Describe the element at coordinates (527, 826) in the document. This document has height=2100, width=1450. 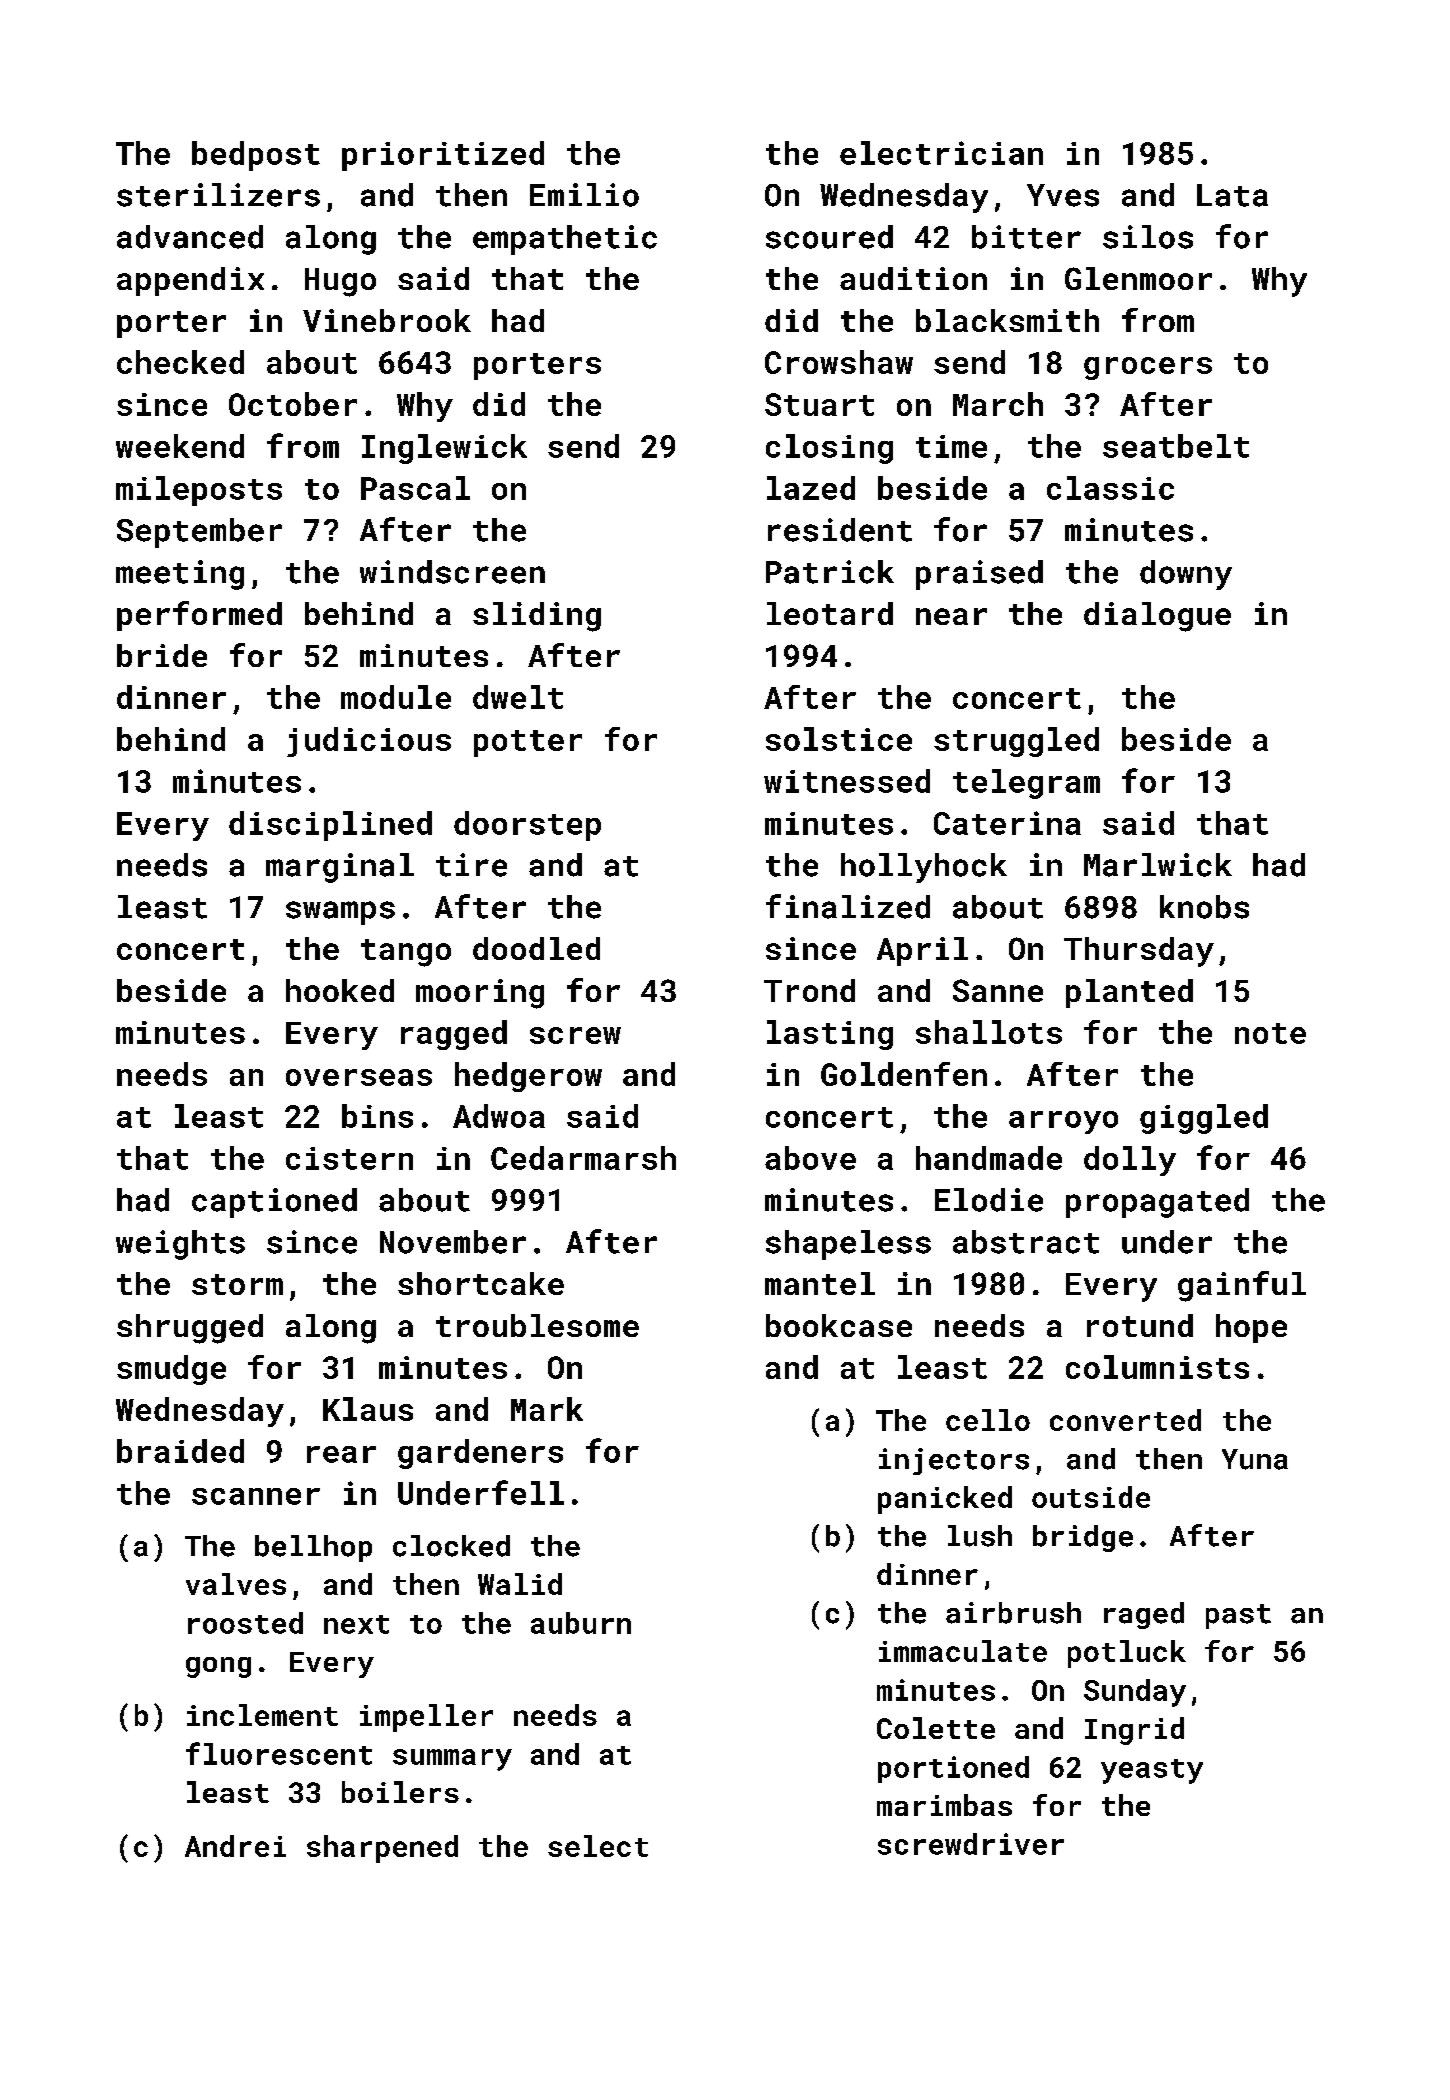
I see `doorstep` at that location.
